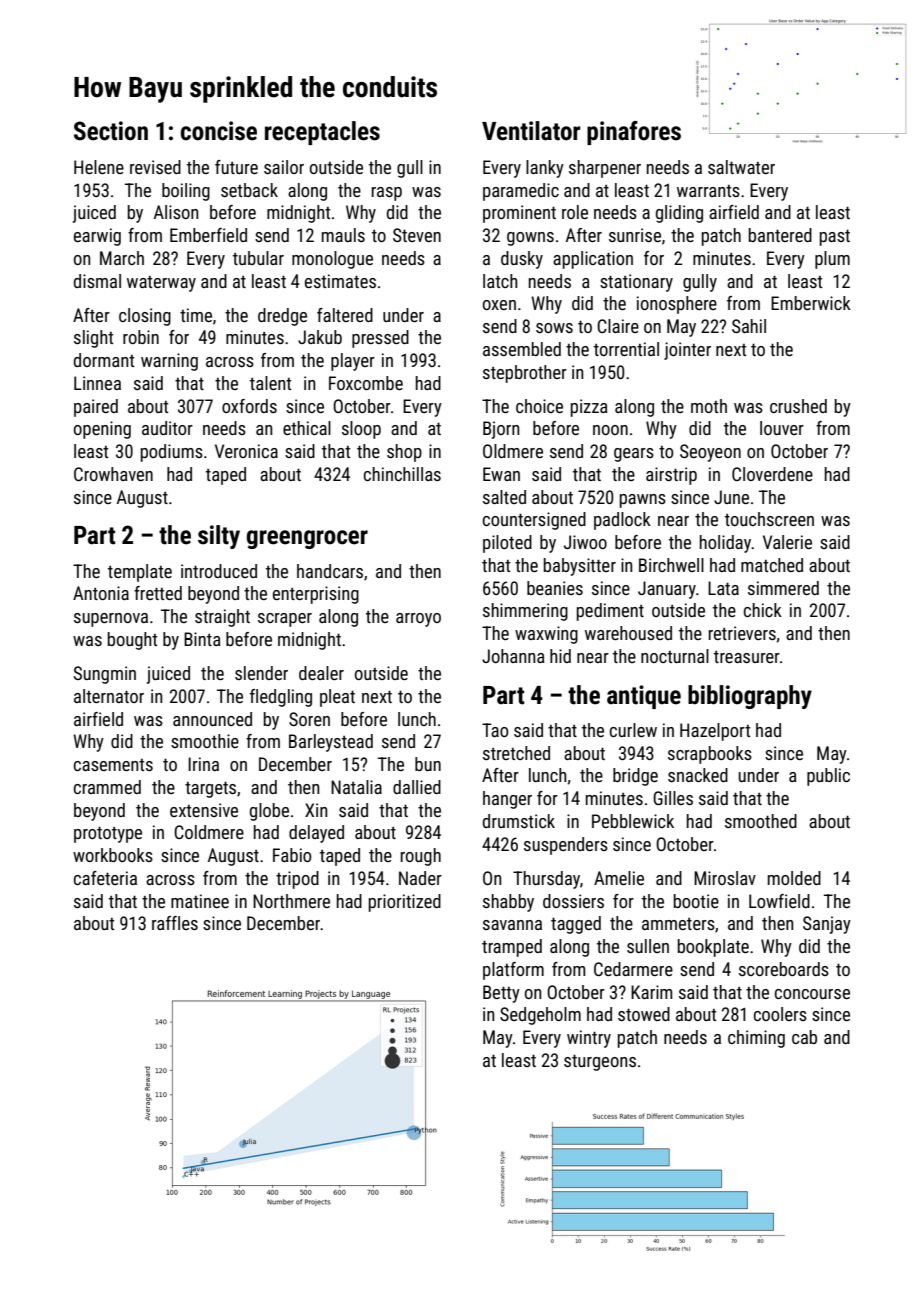 The image size is (924, 1308). Describe the element at coordinates (219, 571) in the document. I see `introduced` at that location.
